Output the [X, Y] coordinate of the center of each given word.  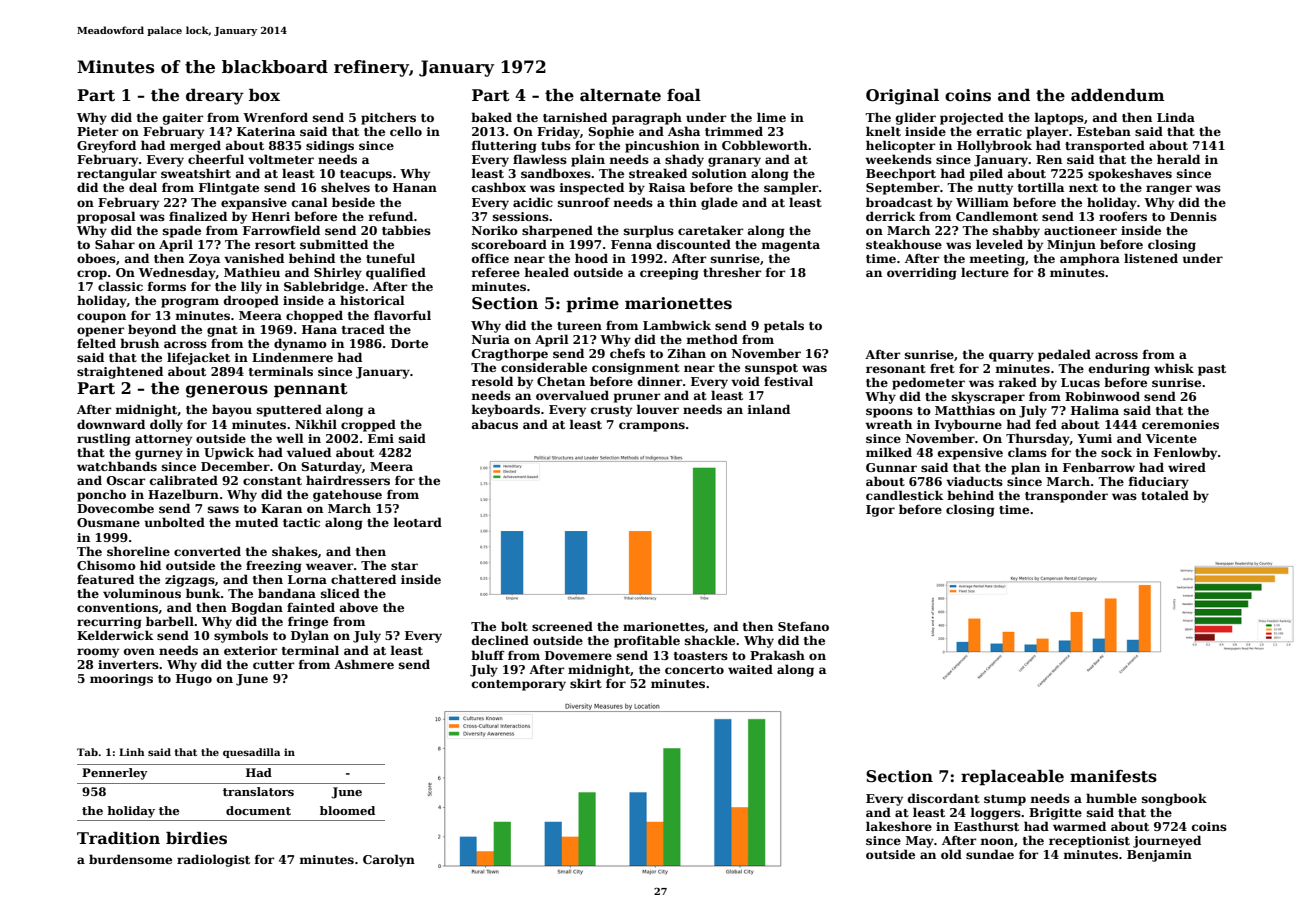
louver [657, 409]
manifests [1113, 776]
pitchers [388, 118]
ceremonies [1180, 424]
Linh [132, 752]
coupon [101, 318]
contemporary [519, 685]
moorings [121, 680]
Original [902, 97]
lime [771, 117]
